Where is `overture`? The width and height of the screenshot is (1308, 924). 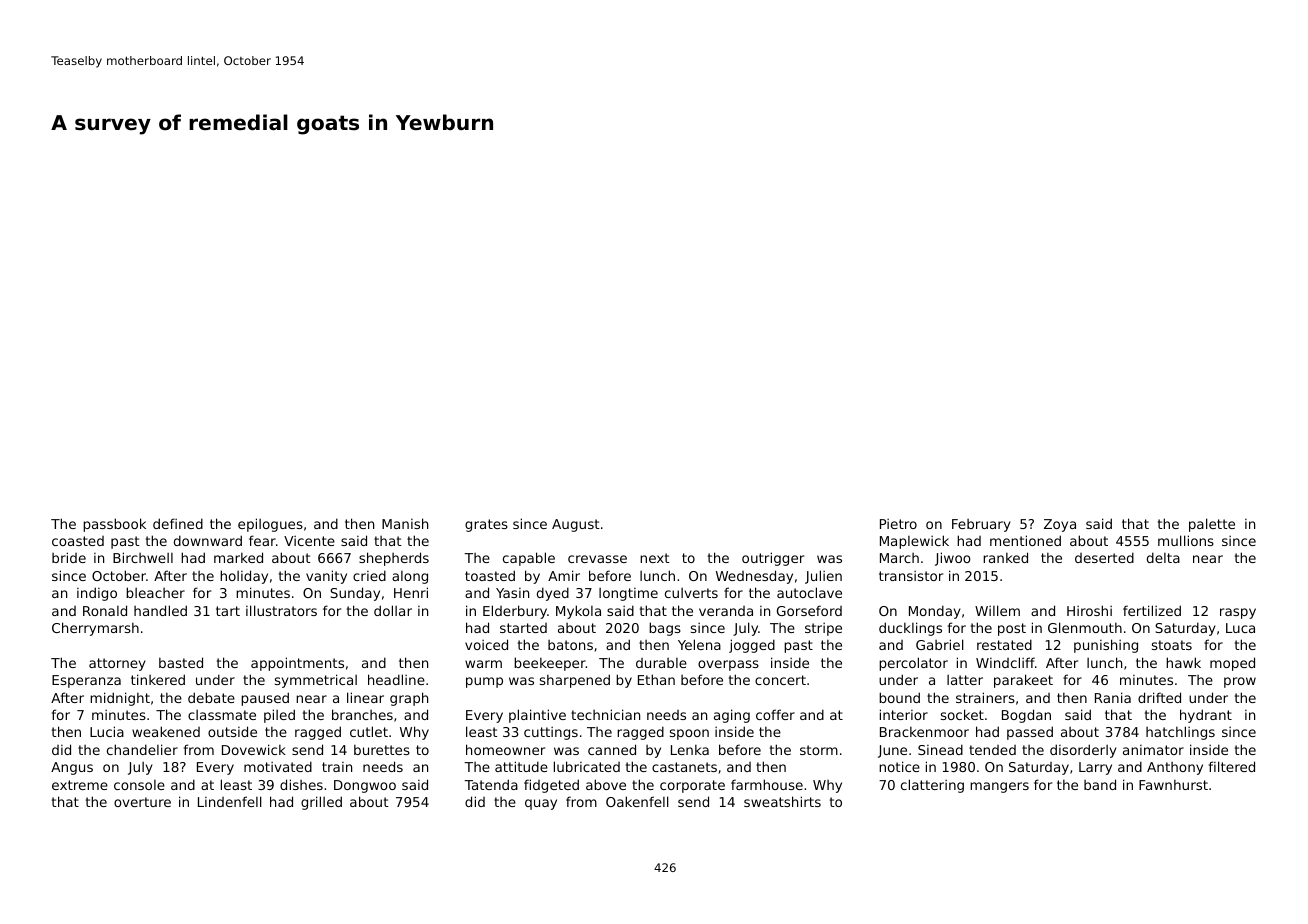 overture is located at coordinates (142, 802).
